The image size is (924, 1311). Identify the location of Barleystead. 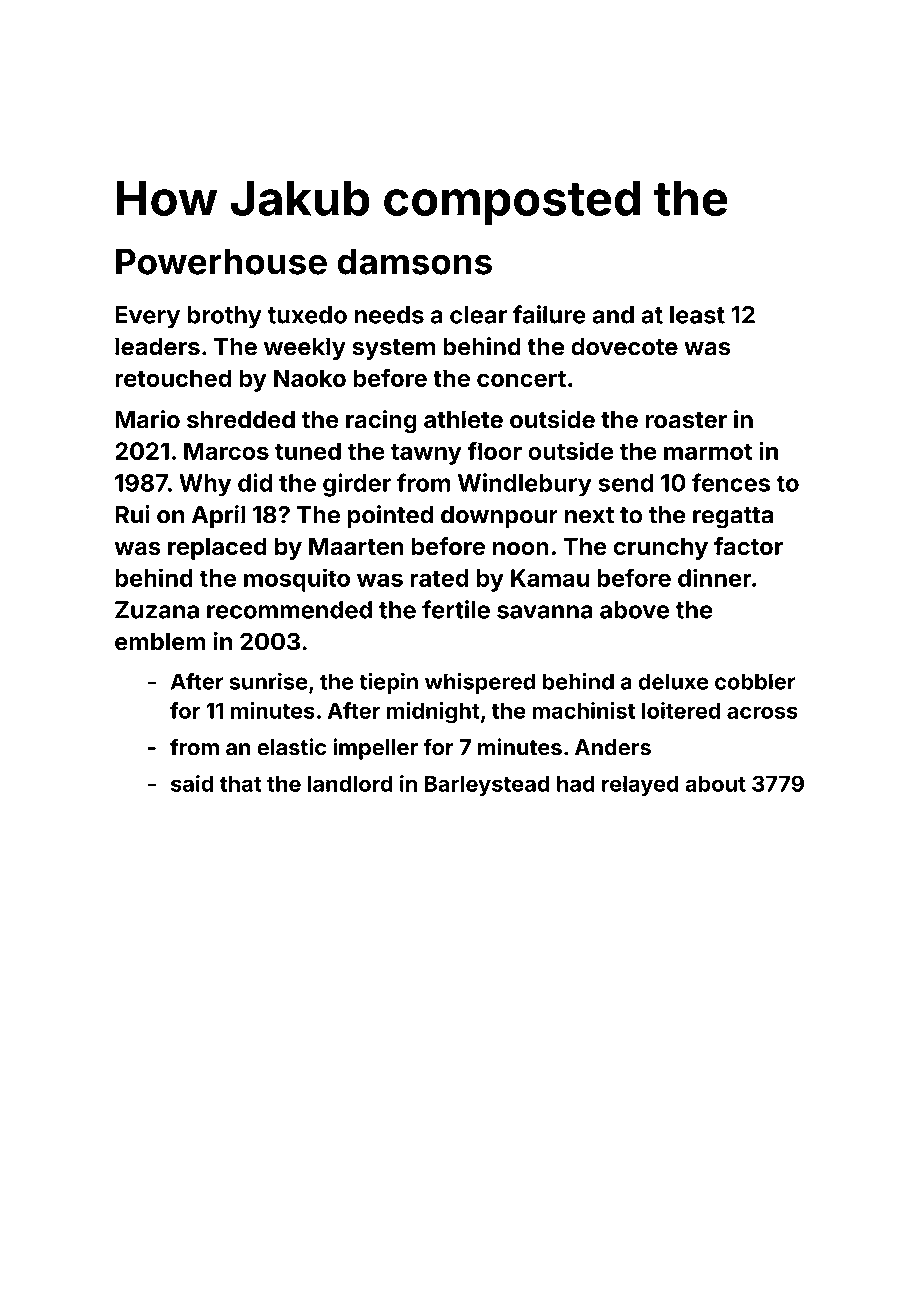
(487, 785).
